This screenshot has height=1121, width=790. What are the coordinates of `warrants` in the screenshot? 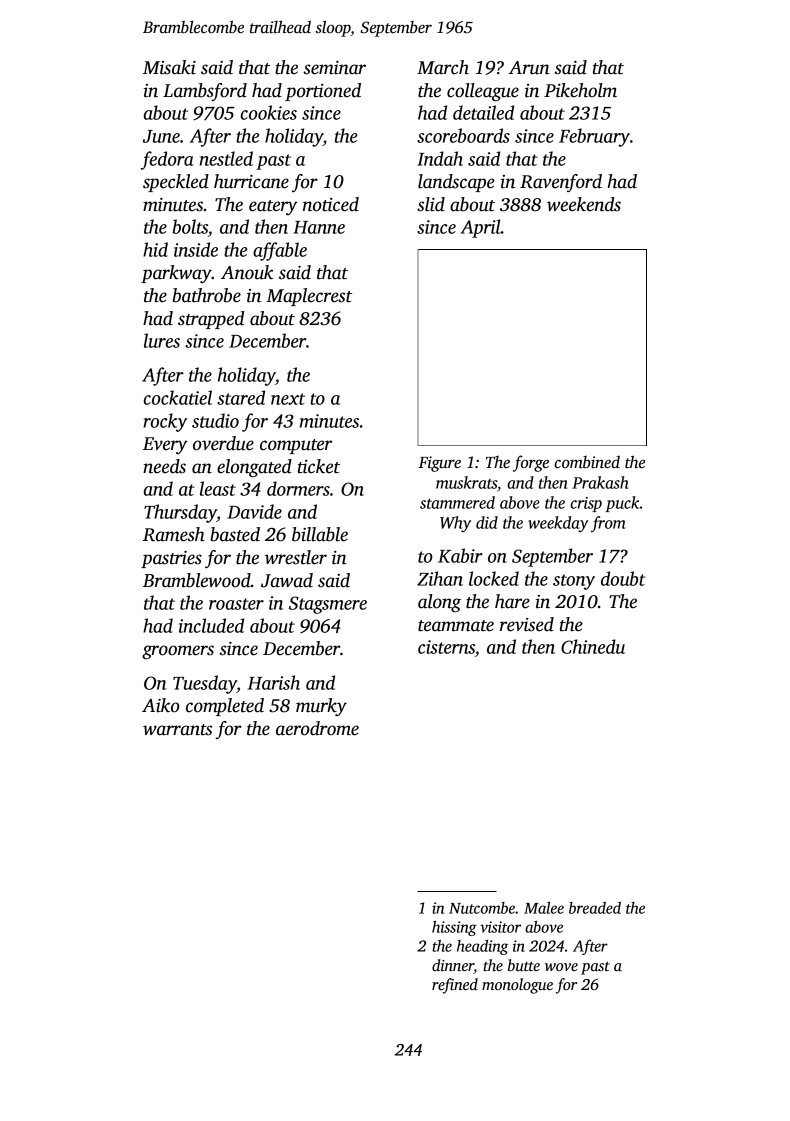 It's located at (177, 730).
